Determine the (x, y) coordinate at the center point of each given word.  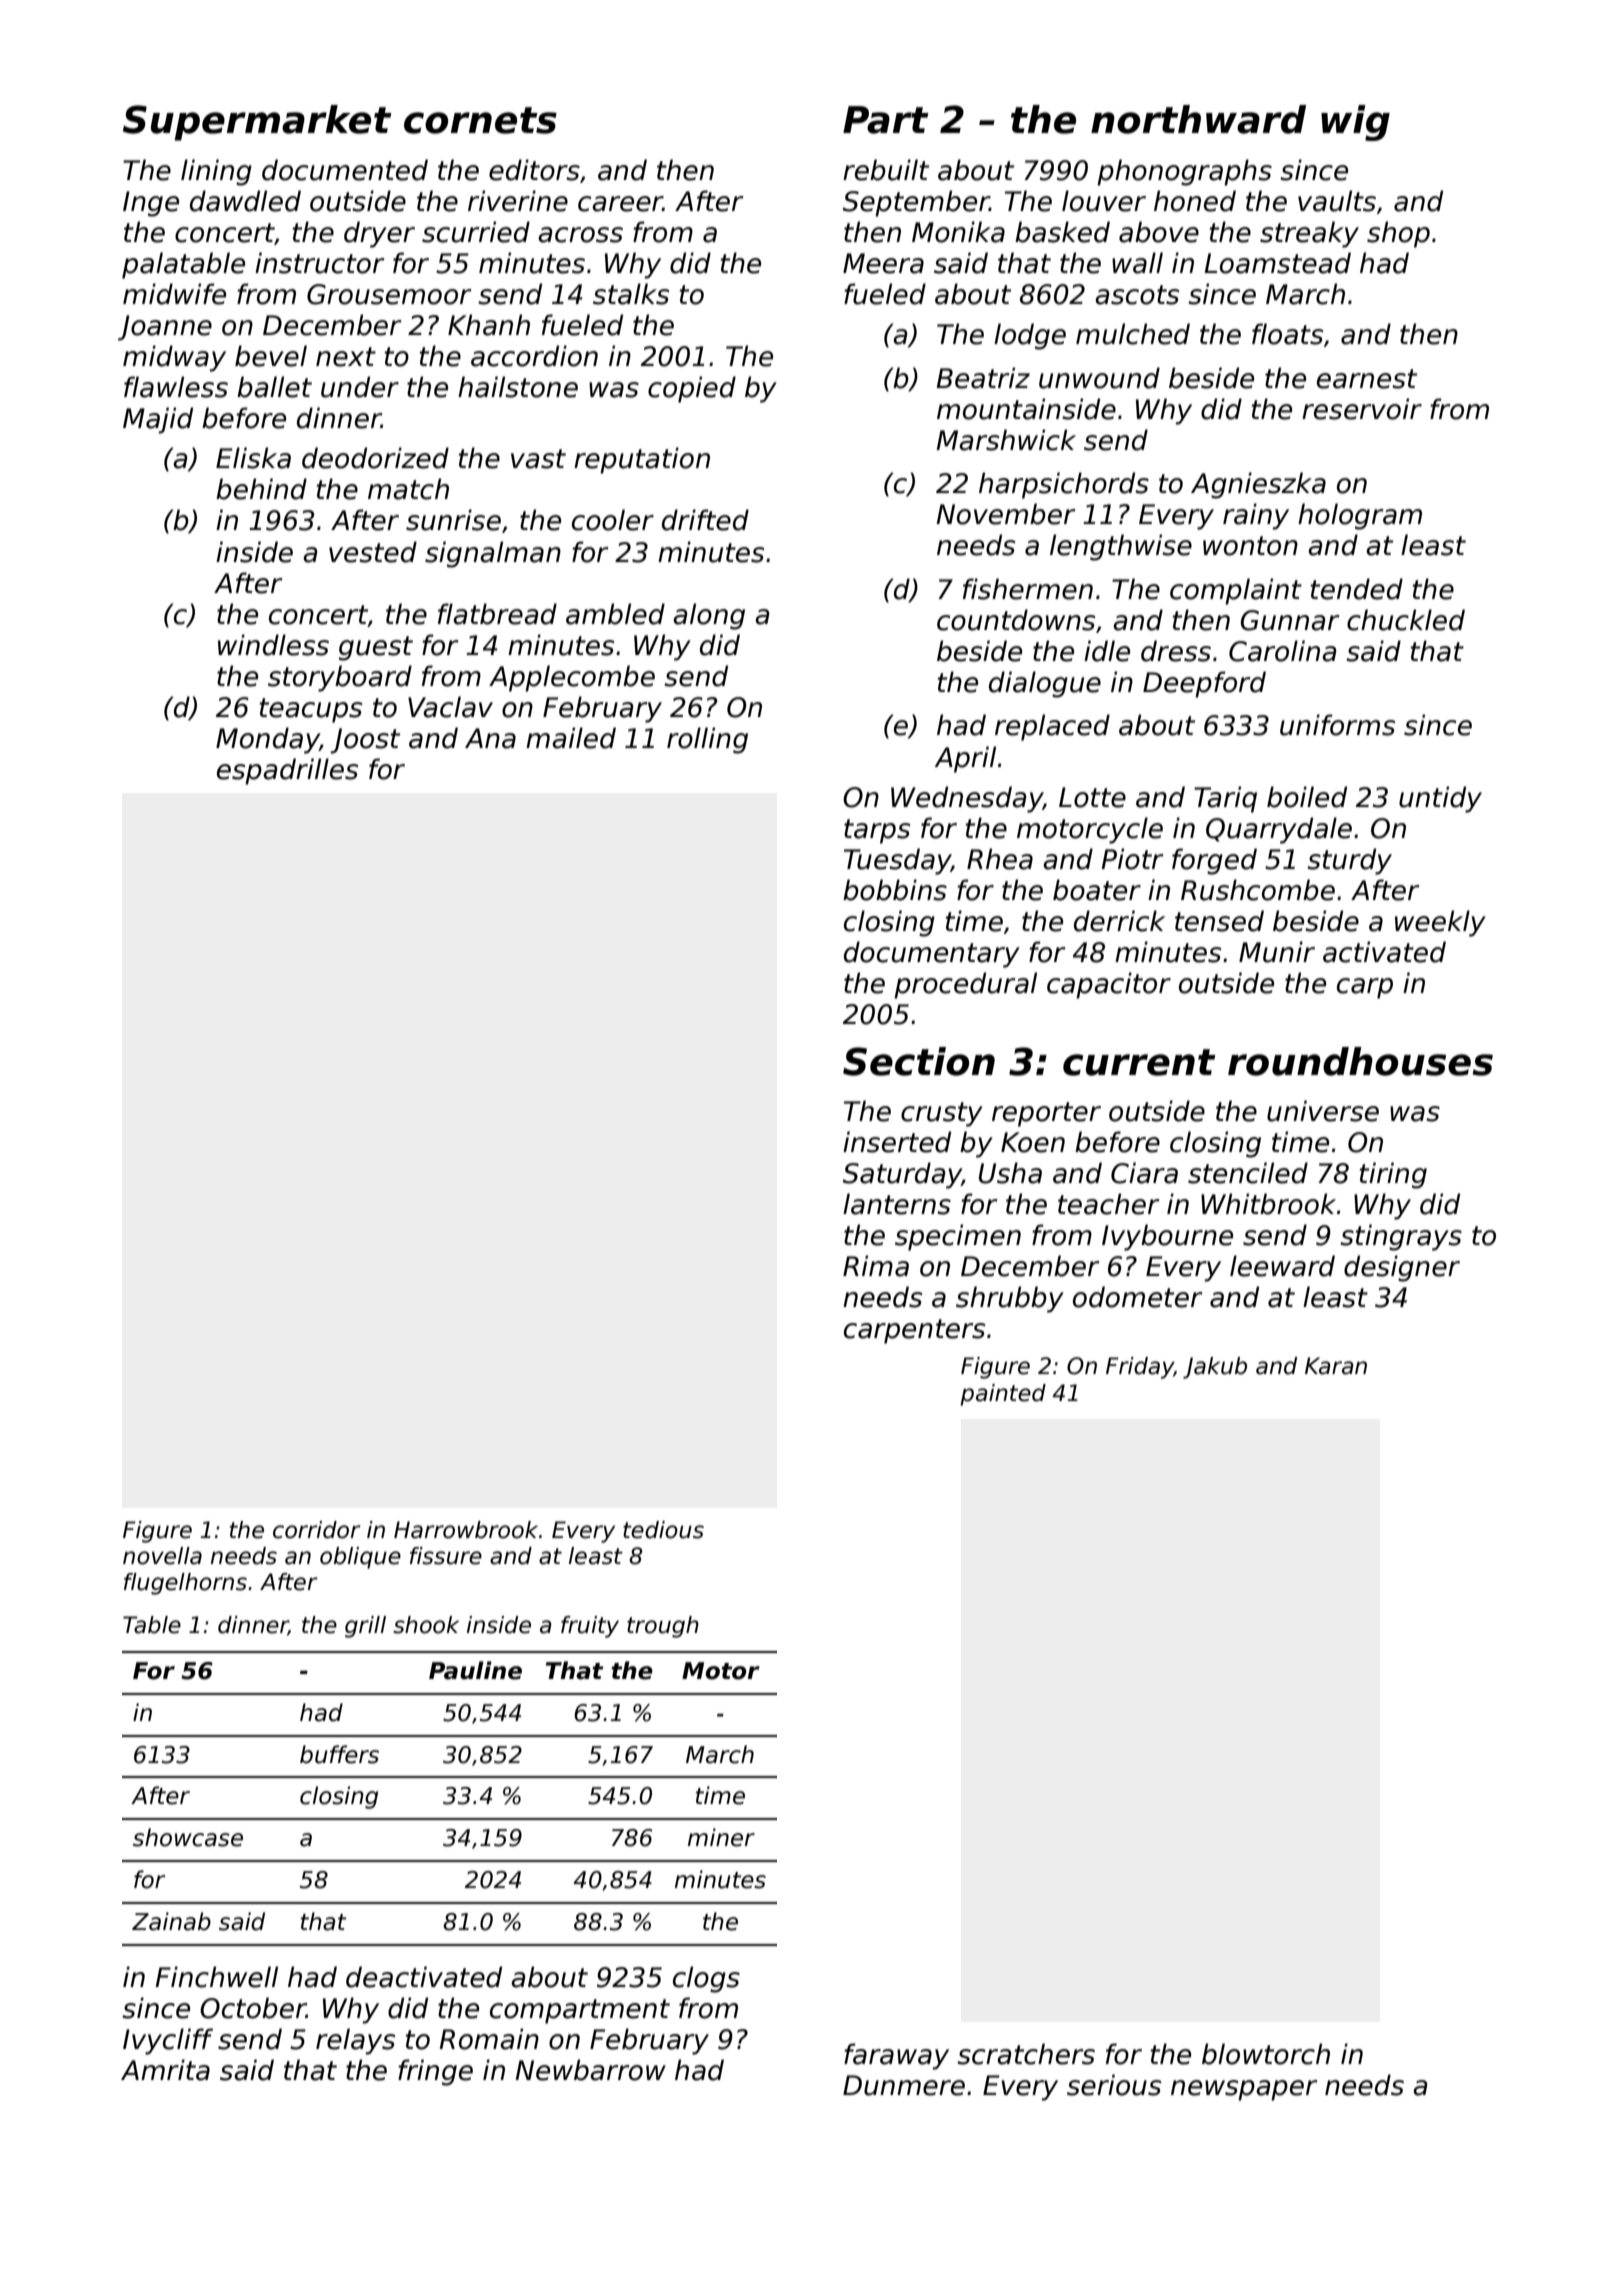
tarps (877, 831)
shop (1398, 234)
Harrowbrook (466, 1530)
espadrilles (287, 771)
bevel (271, 356)
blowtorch (1266, 2054)
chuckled (1406, 620)
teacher (1109, 1204)
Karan (1336, 1366)
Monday (268, 740)
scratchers (1026, 2054)
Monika (958, 232)
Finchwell (216, 1977)
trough (663, 1627)
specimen (958, 1237)
